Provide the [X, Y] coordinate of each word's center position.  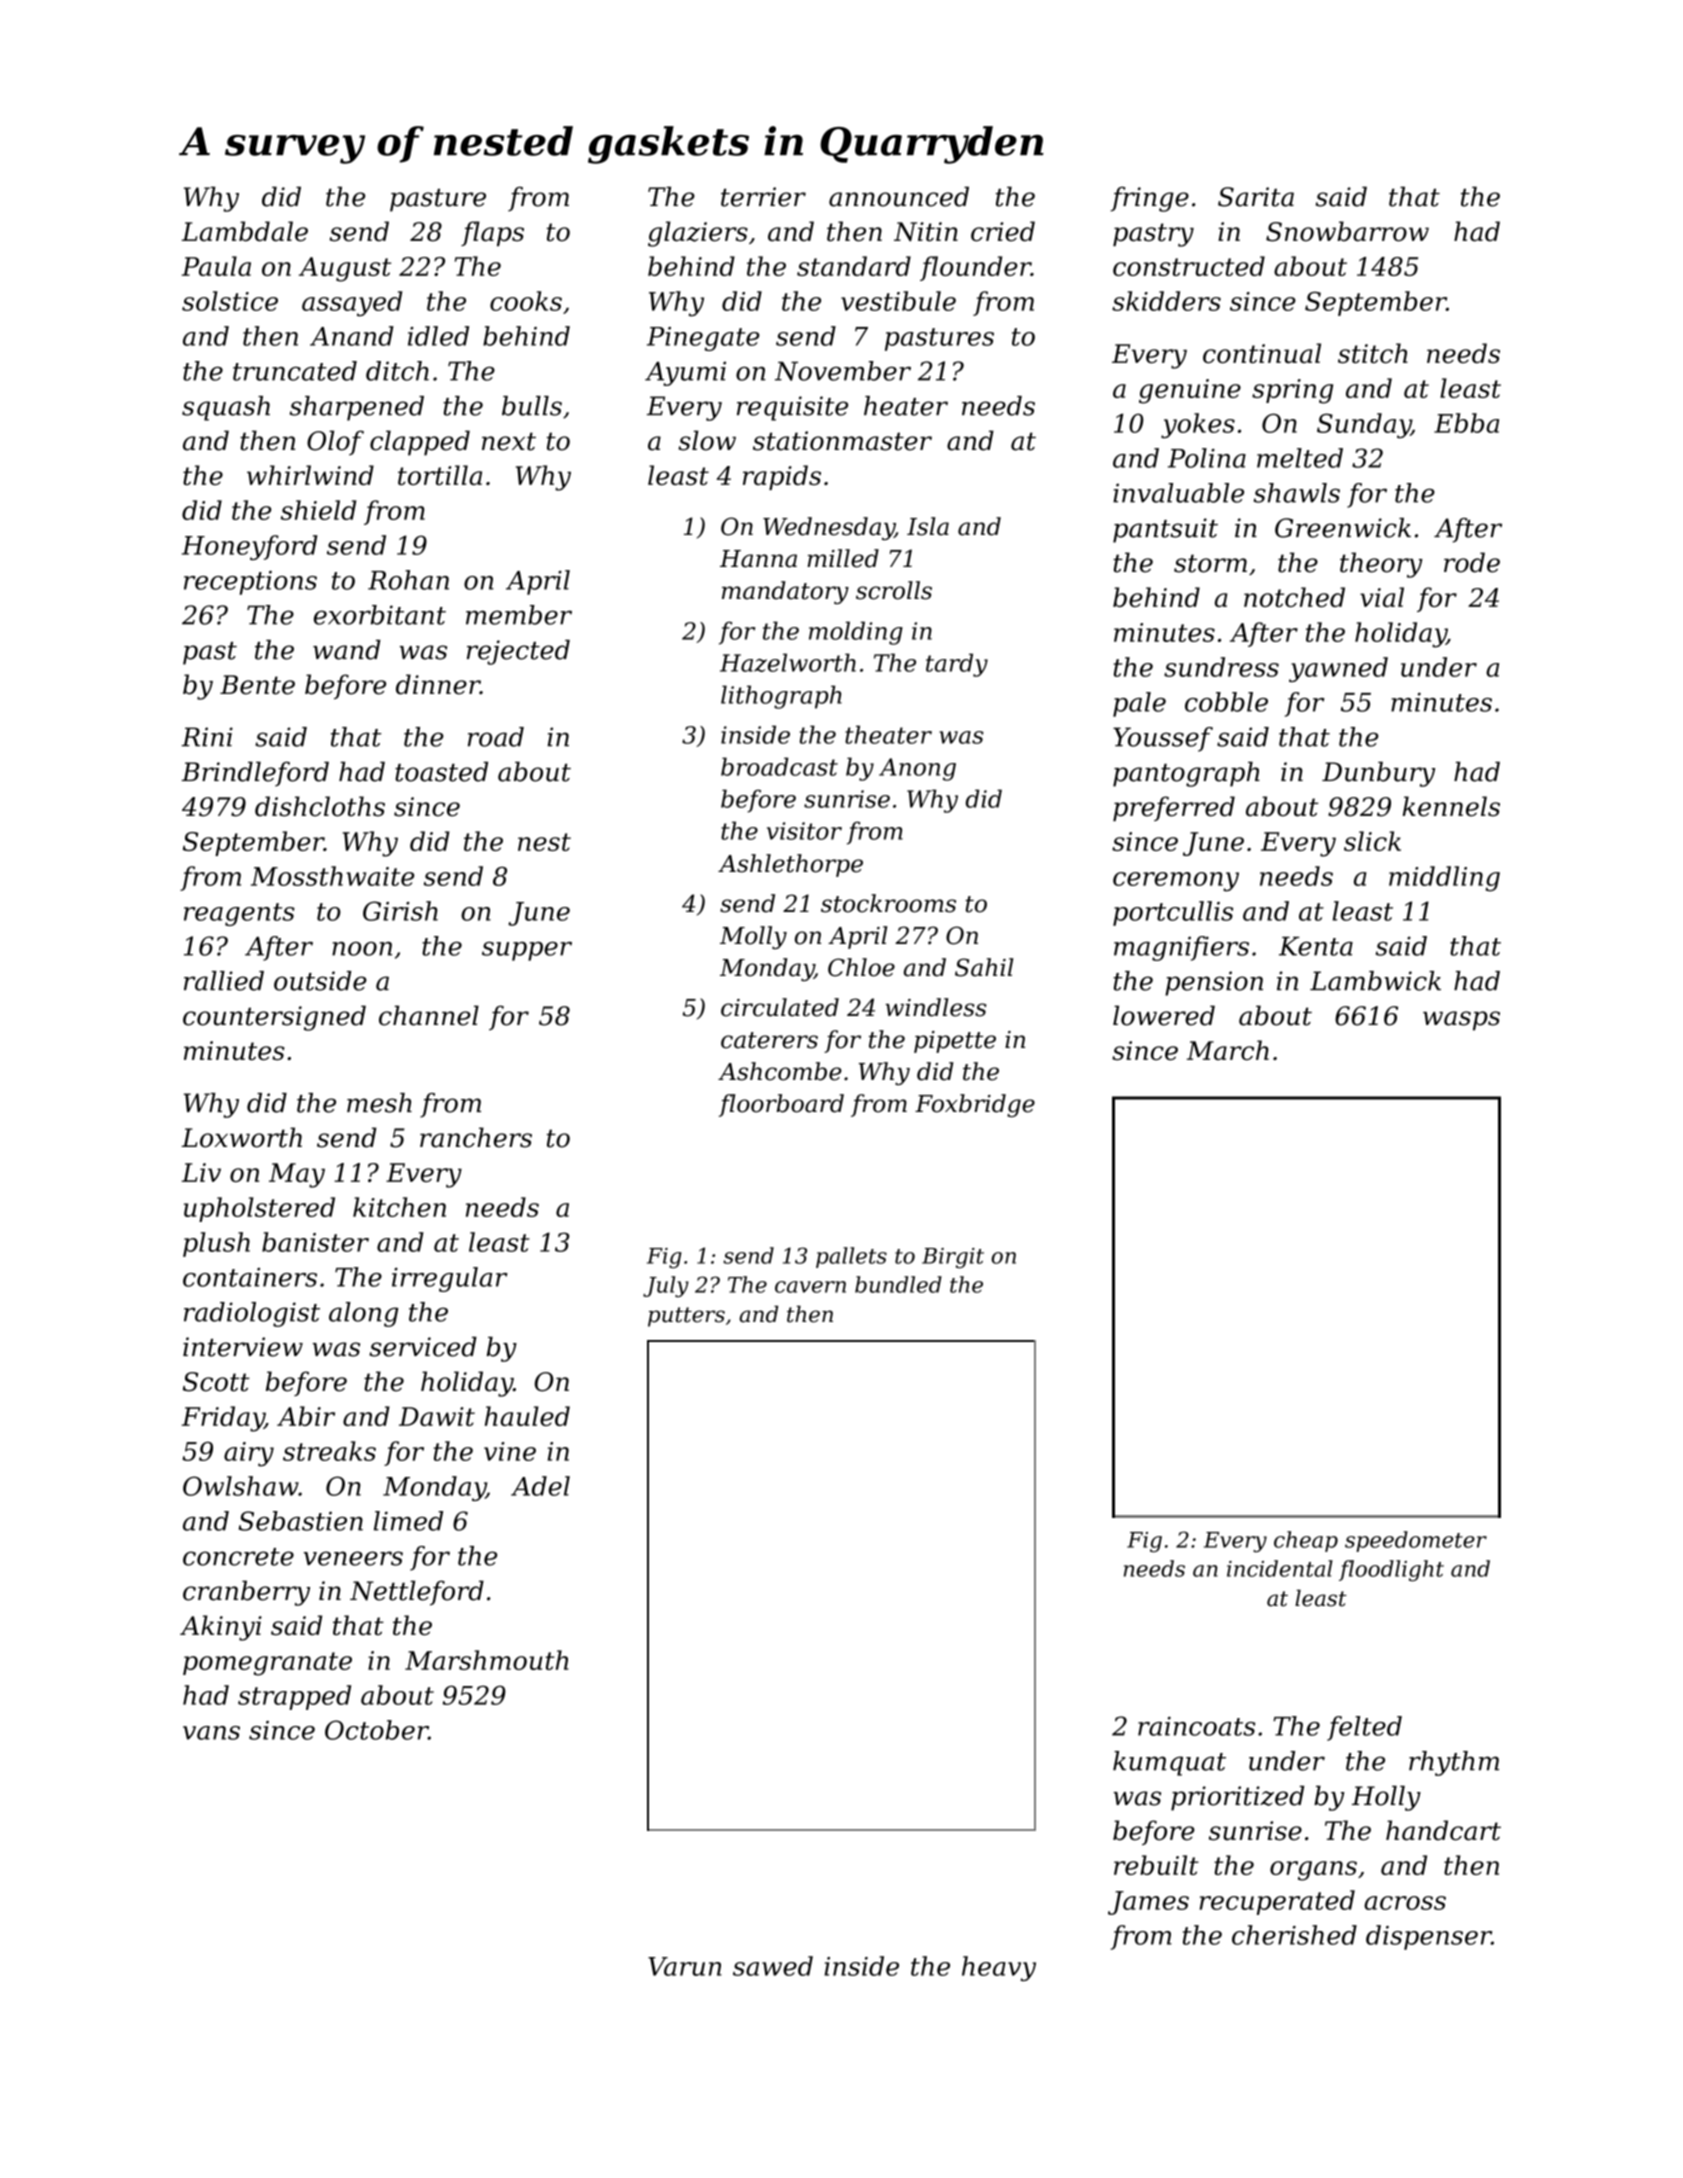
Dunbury [1378, 774]
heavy [999, 1968]
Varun [685, 1966]
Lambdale [244, 231]
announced [899, 196]
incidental [1280, 1568]
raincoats [1196, 1726]
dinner [438, 684]
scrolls [894, 590]
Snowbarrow [1347, 231]
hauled [527, 1416]
